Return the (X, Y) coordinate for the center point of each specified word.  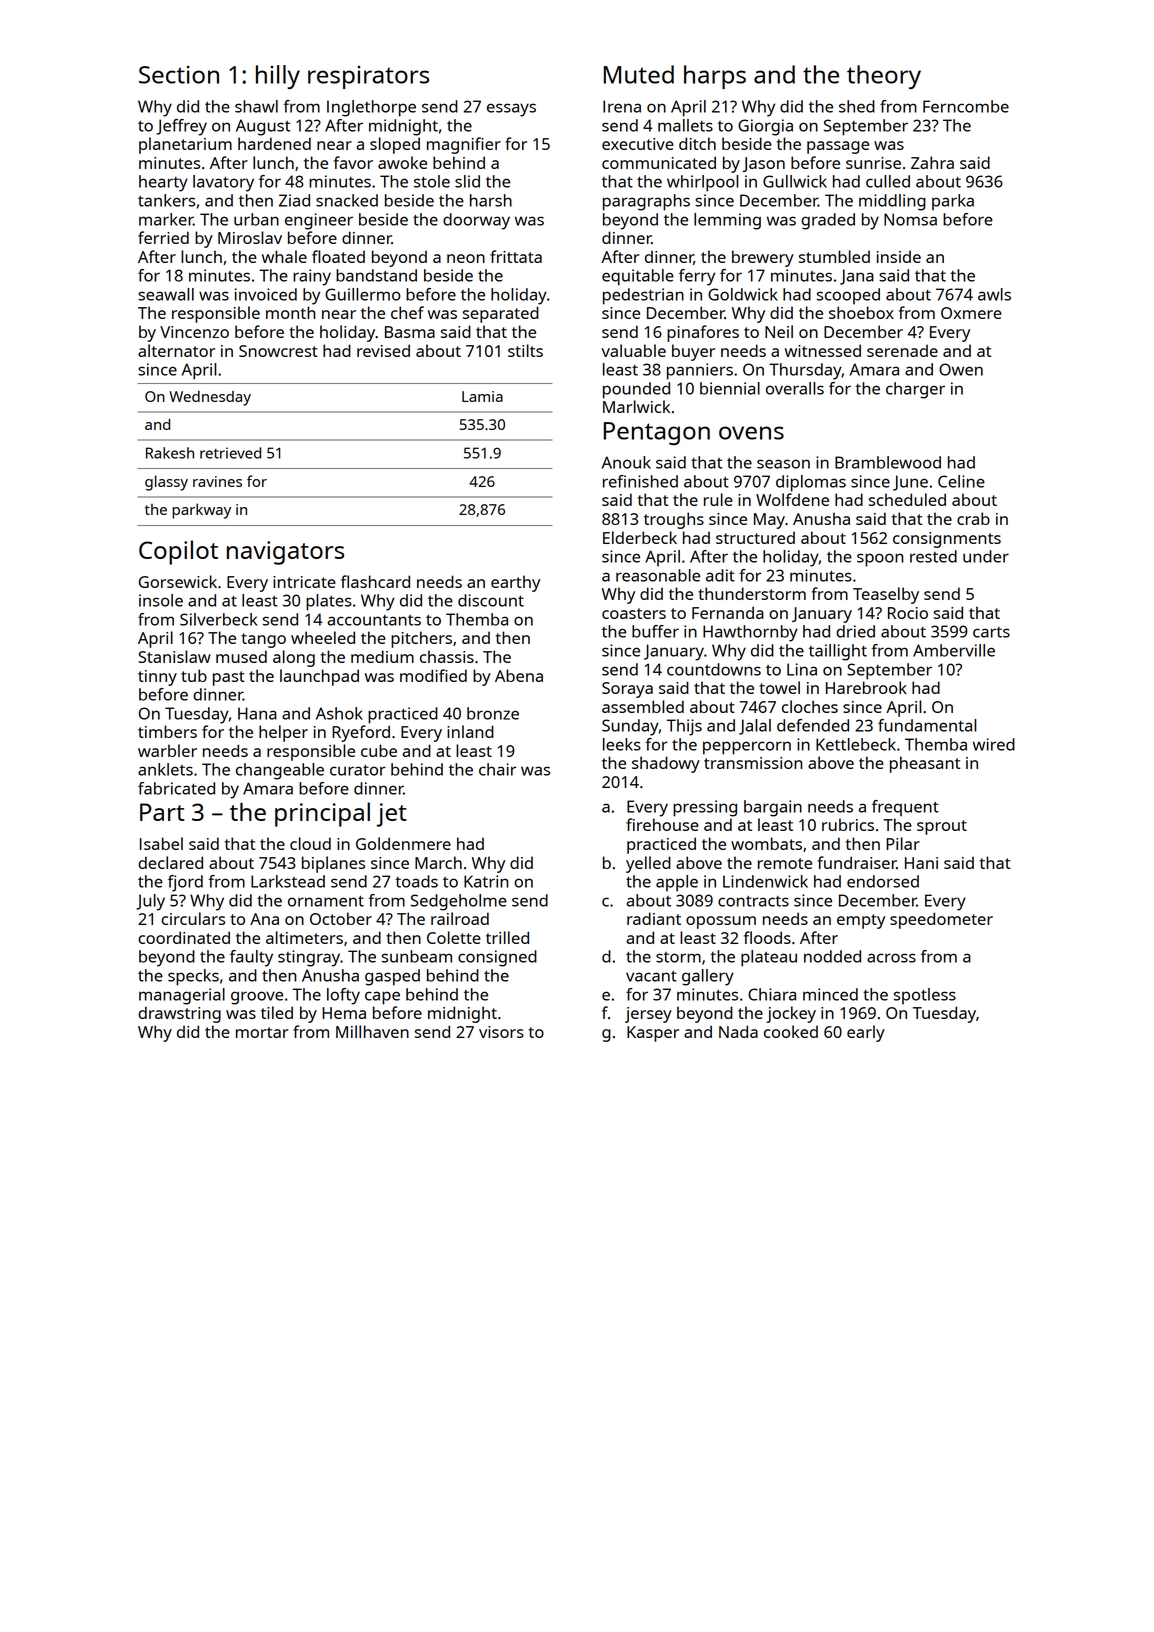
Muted (639, 74)
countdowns (714, 669)
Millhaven (372, 1031)
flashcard (375, 581)
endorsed (883, 881)
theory (884, 77)
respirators (368, 77)
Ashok (339, 713)
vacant (651, 976)
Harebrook (866, 687)
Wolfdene (792, 499)
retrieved (230, 453)
